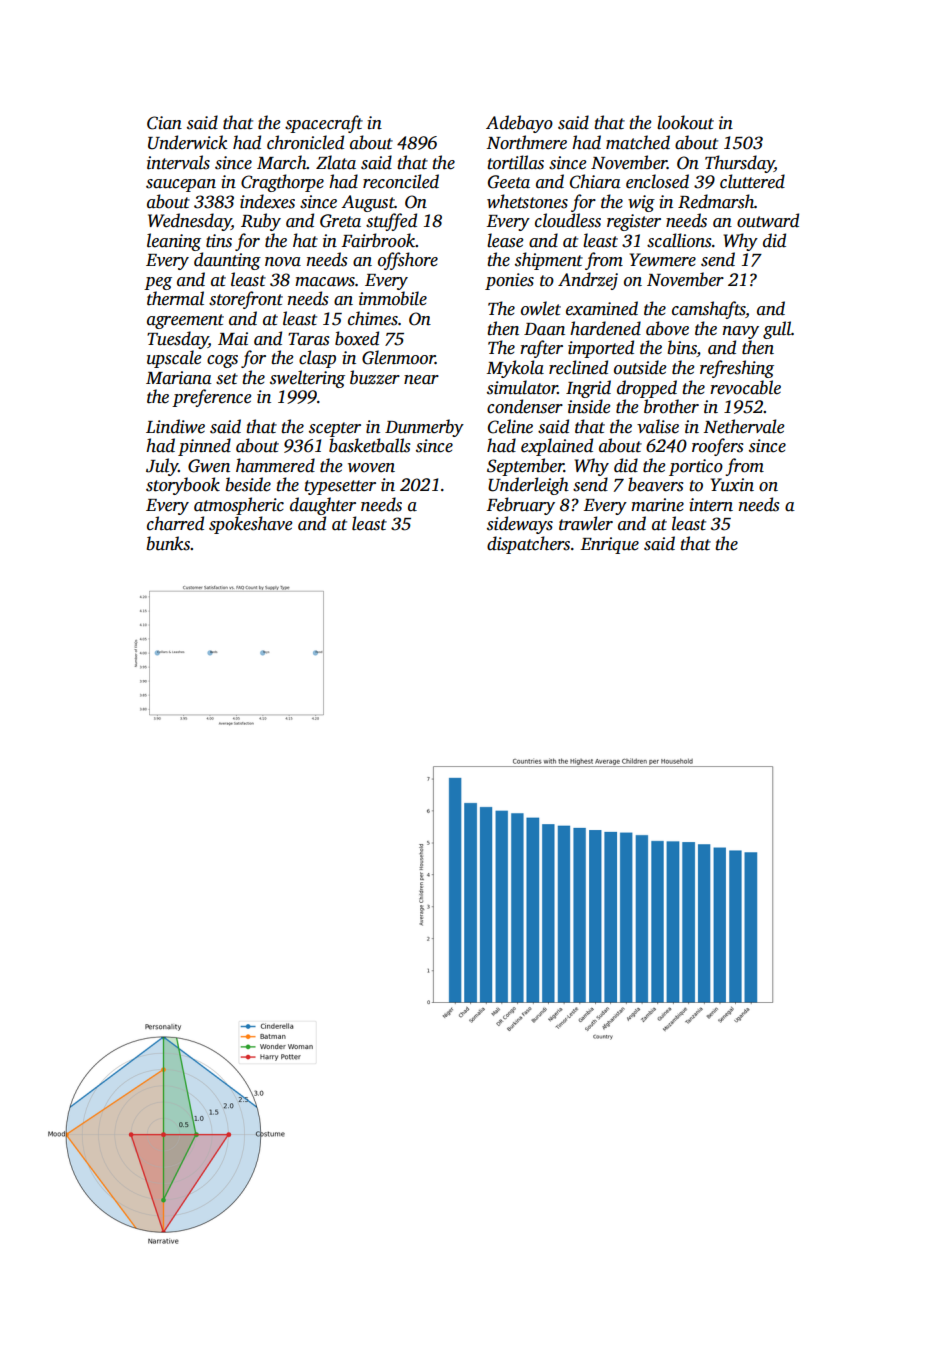 The image size is (951, 1351). I want to click on bunks, so click(169, 543).
